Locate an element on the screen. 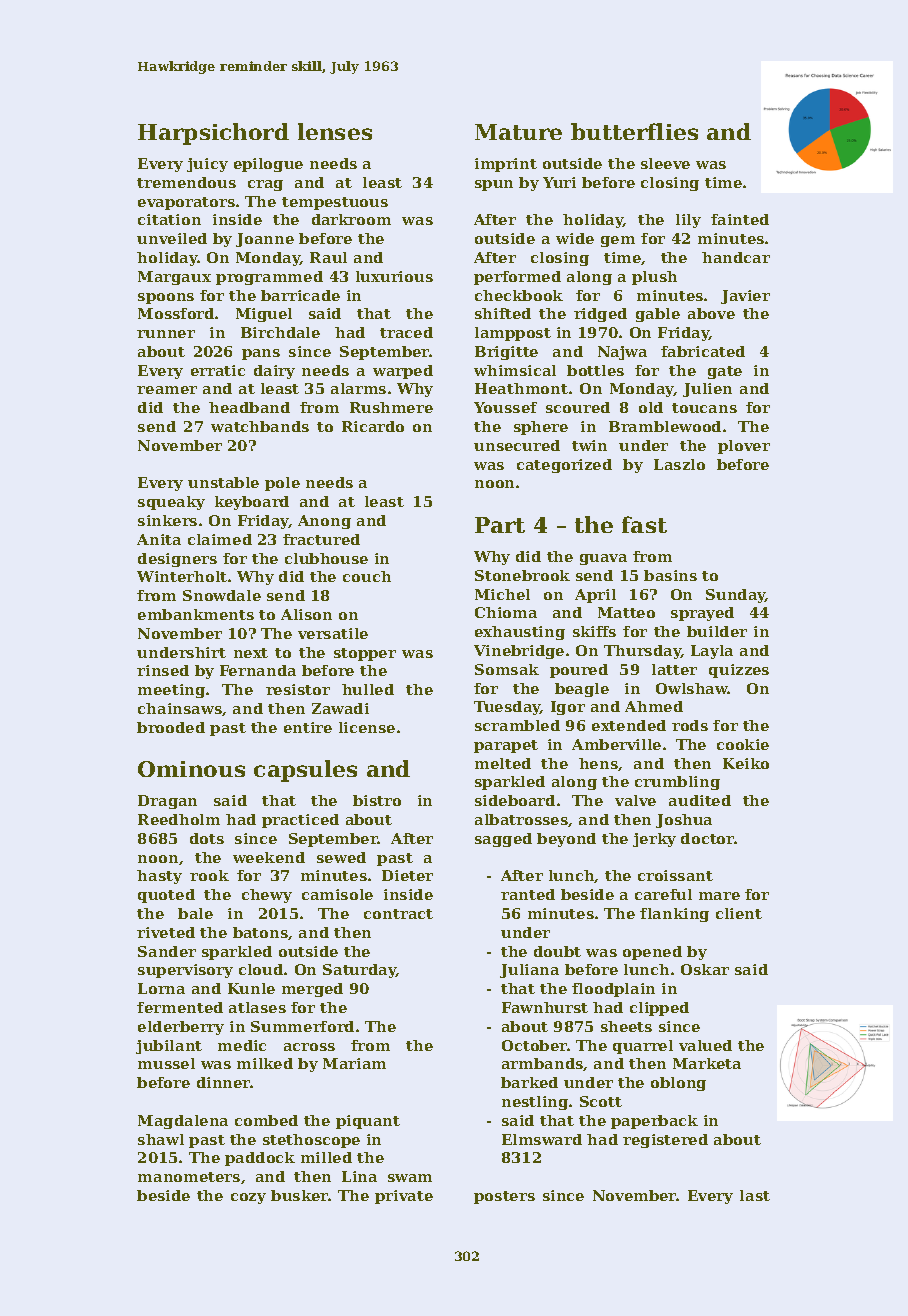 The height and width of the screenshot is (1316, 908). quizzes is located at coordinates (739, 671).
